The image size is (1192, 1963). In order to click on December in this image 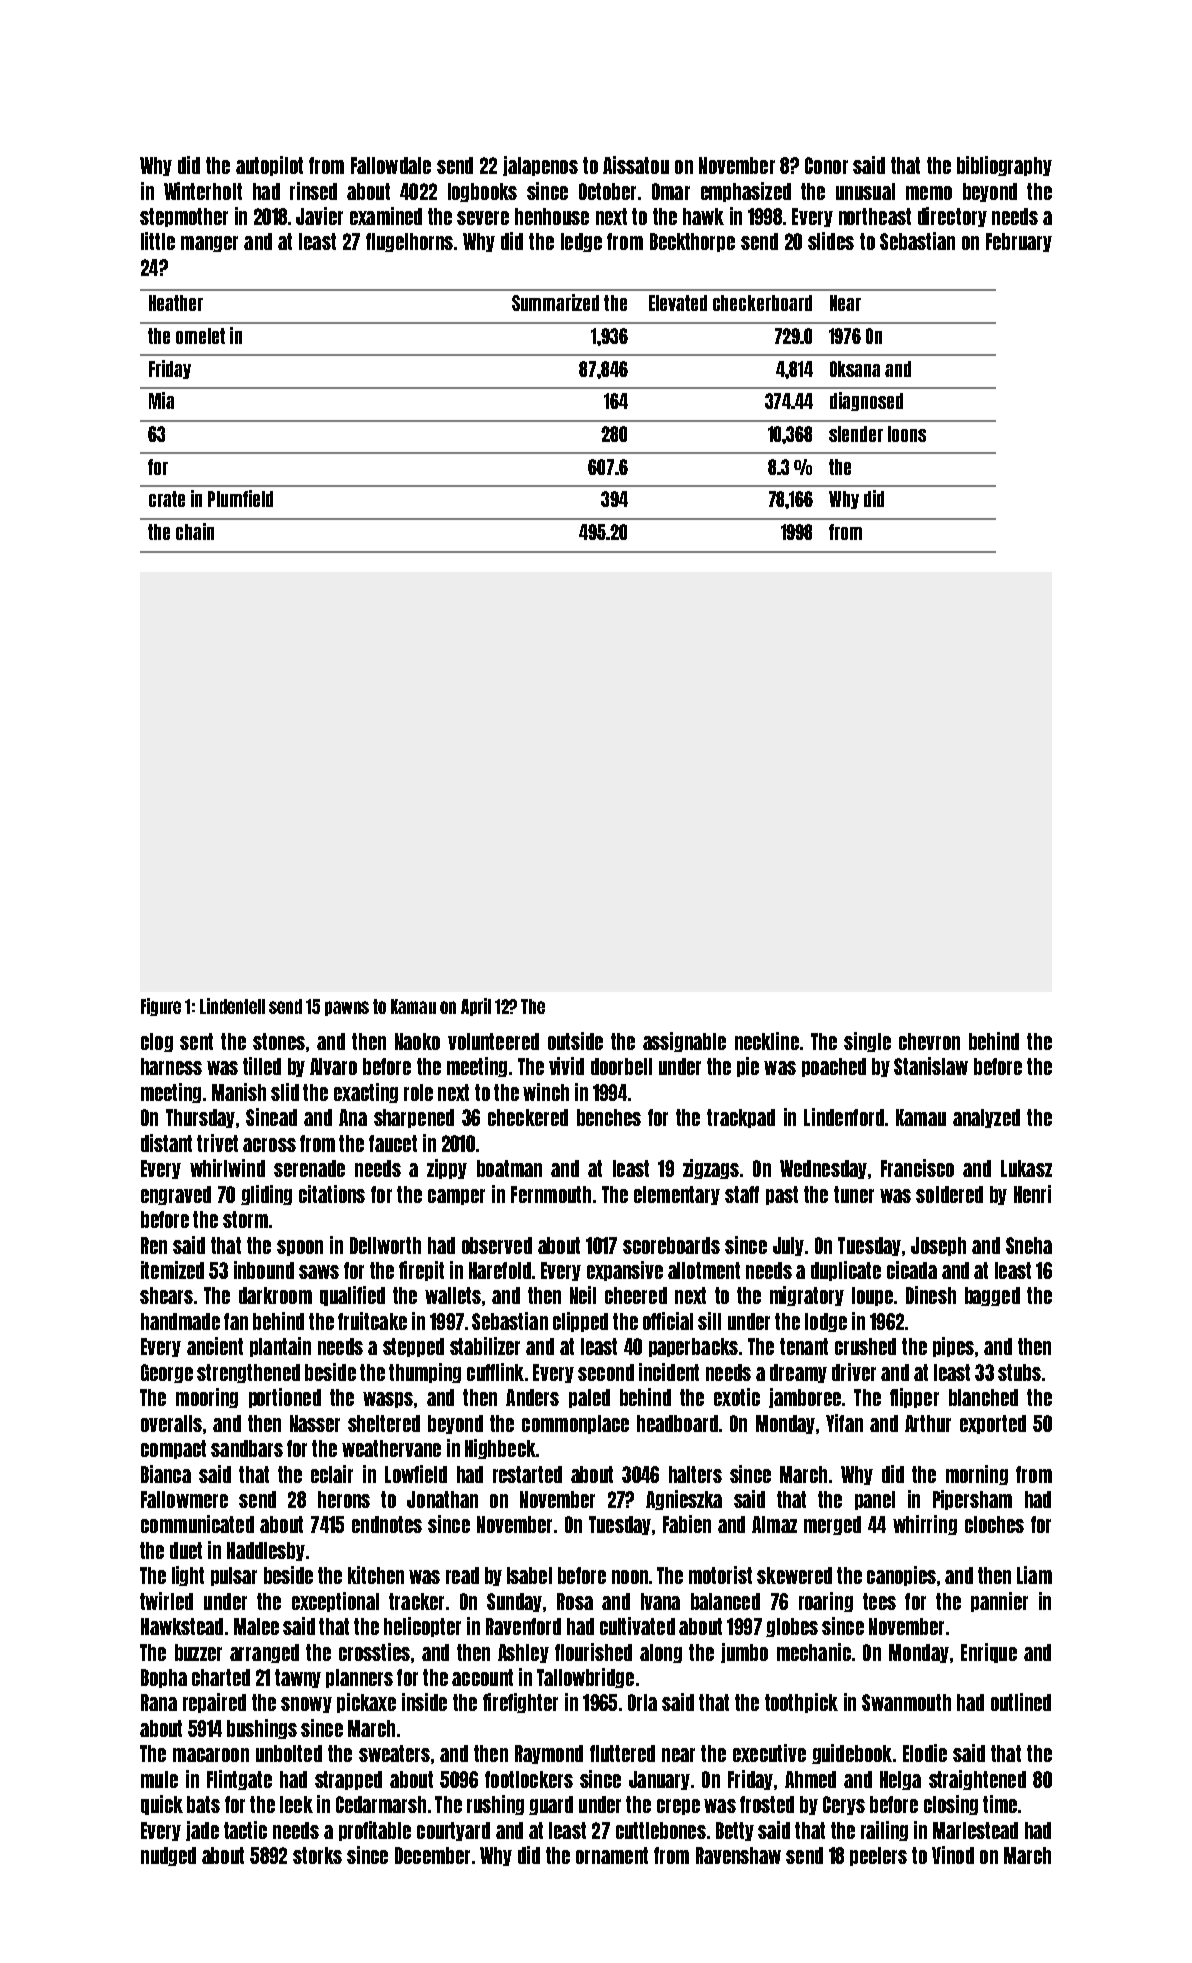, I will do `click(432, 1855)`.
